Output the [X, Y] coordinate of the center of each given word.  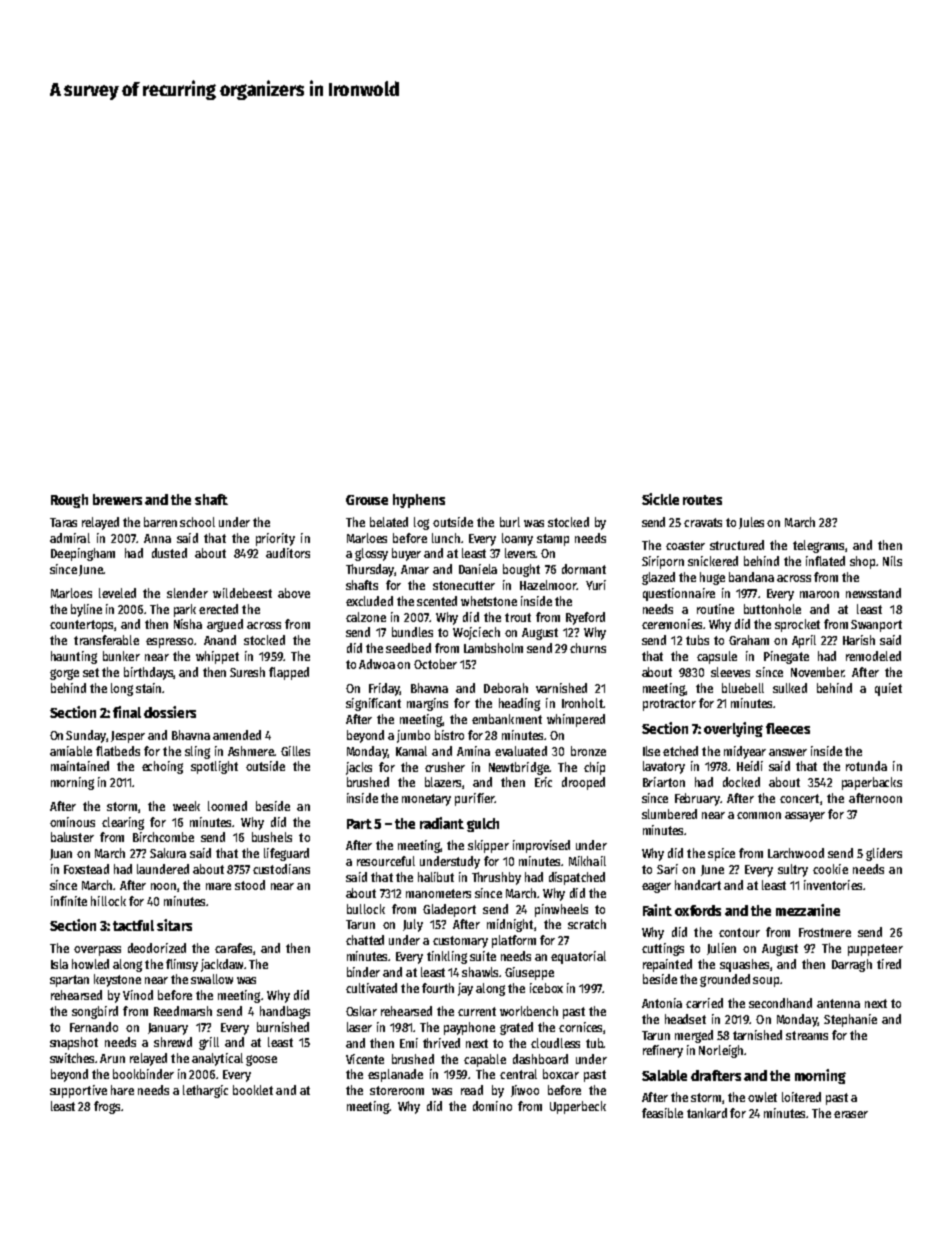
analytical [217, 1059]
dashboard [540, 1059]
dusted [169, 553]
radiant [442, 823]
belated [389, 522]
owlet [762, 1097]
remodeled [873, 656]
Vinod [138, 995]
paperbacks [872, 783]
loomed [227, 806]
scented [437, 601]
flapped [289, 673]
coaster [685, 545]
